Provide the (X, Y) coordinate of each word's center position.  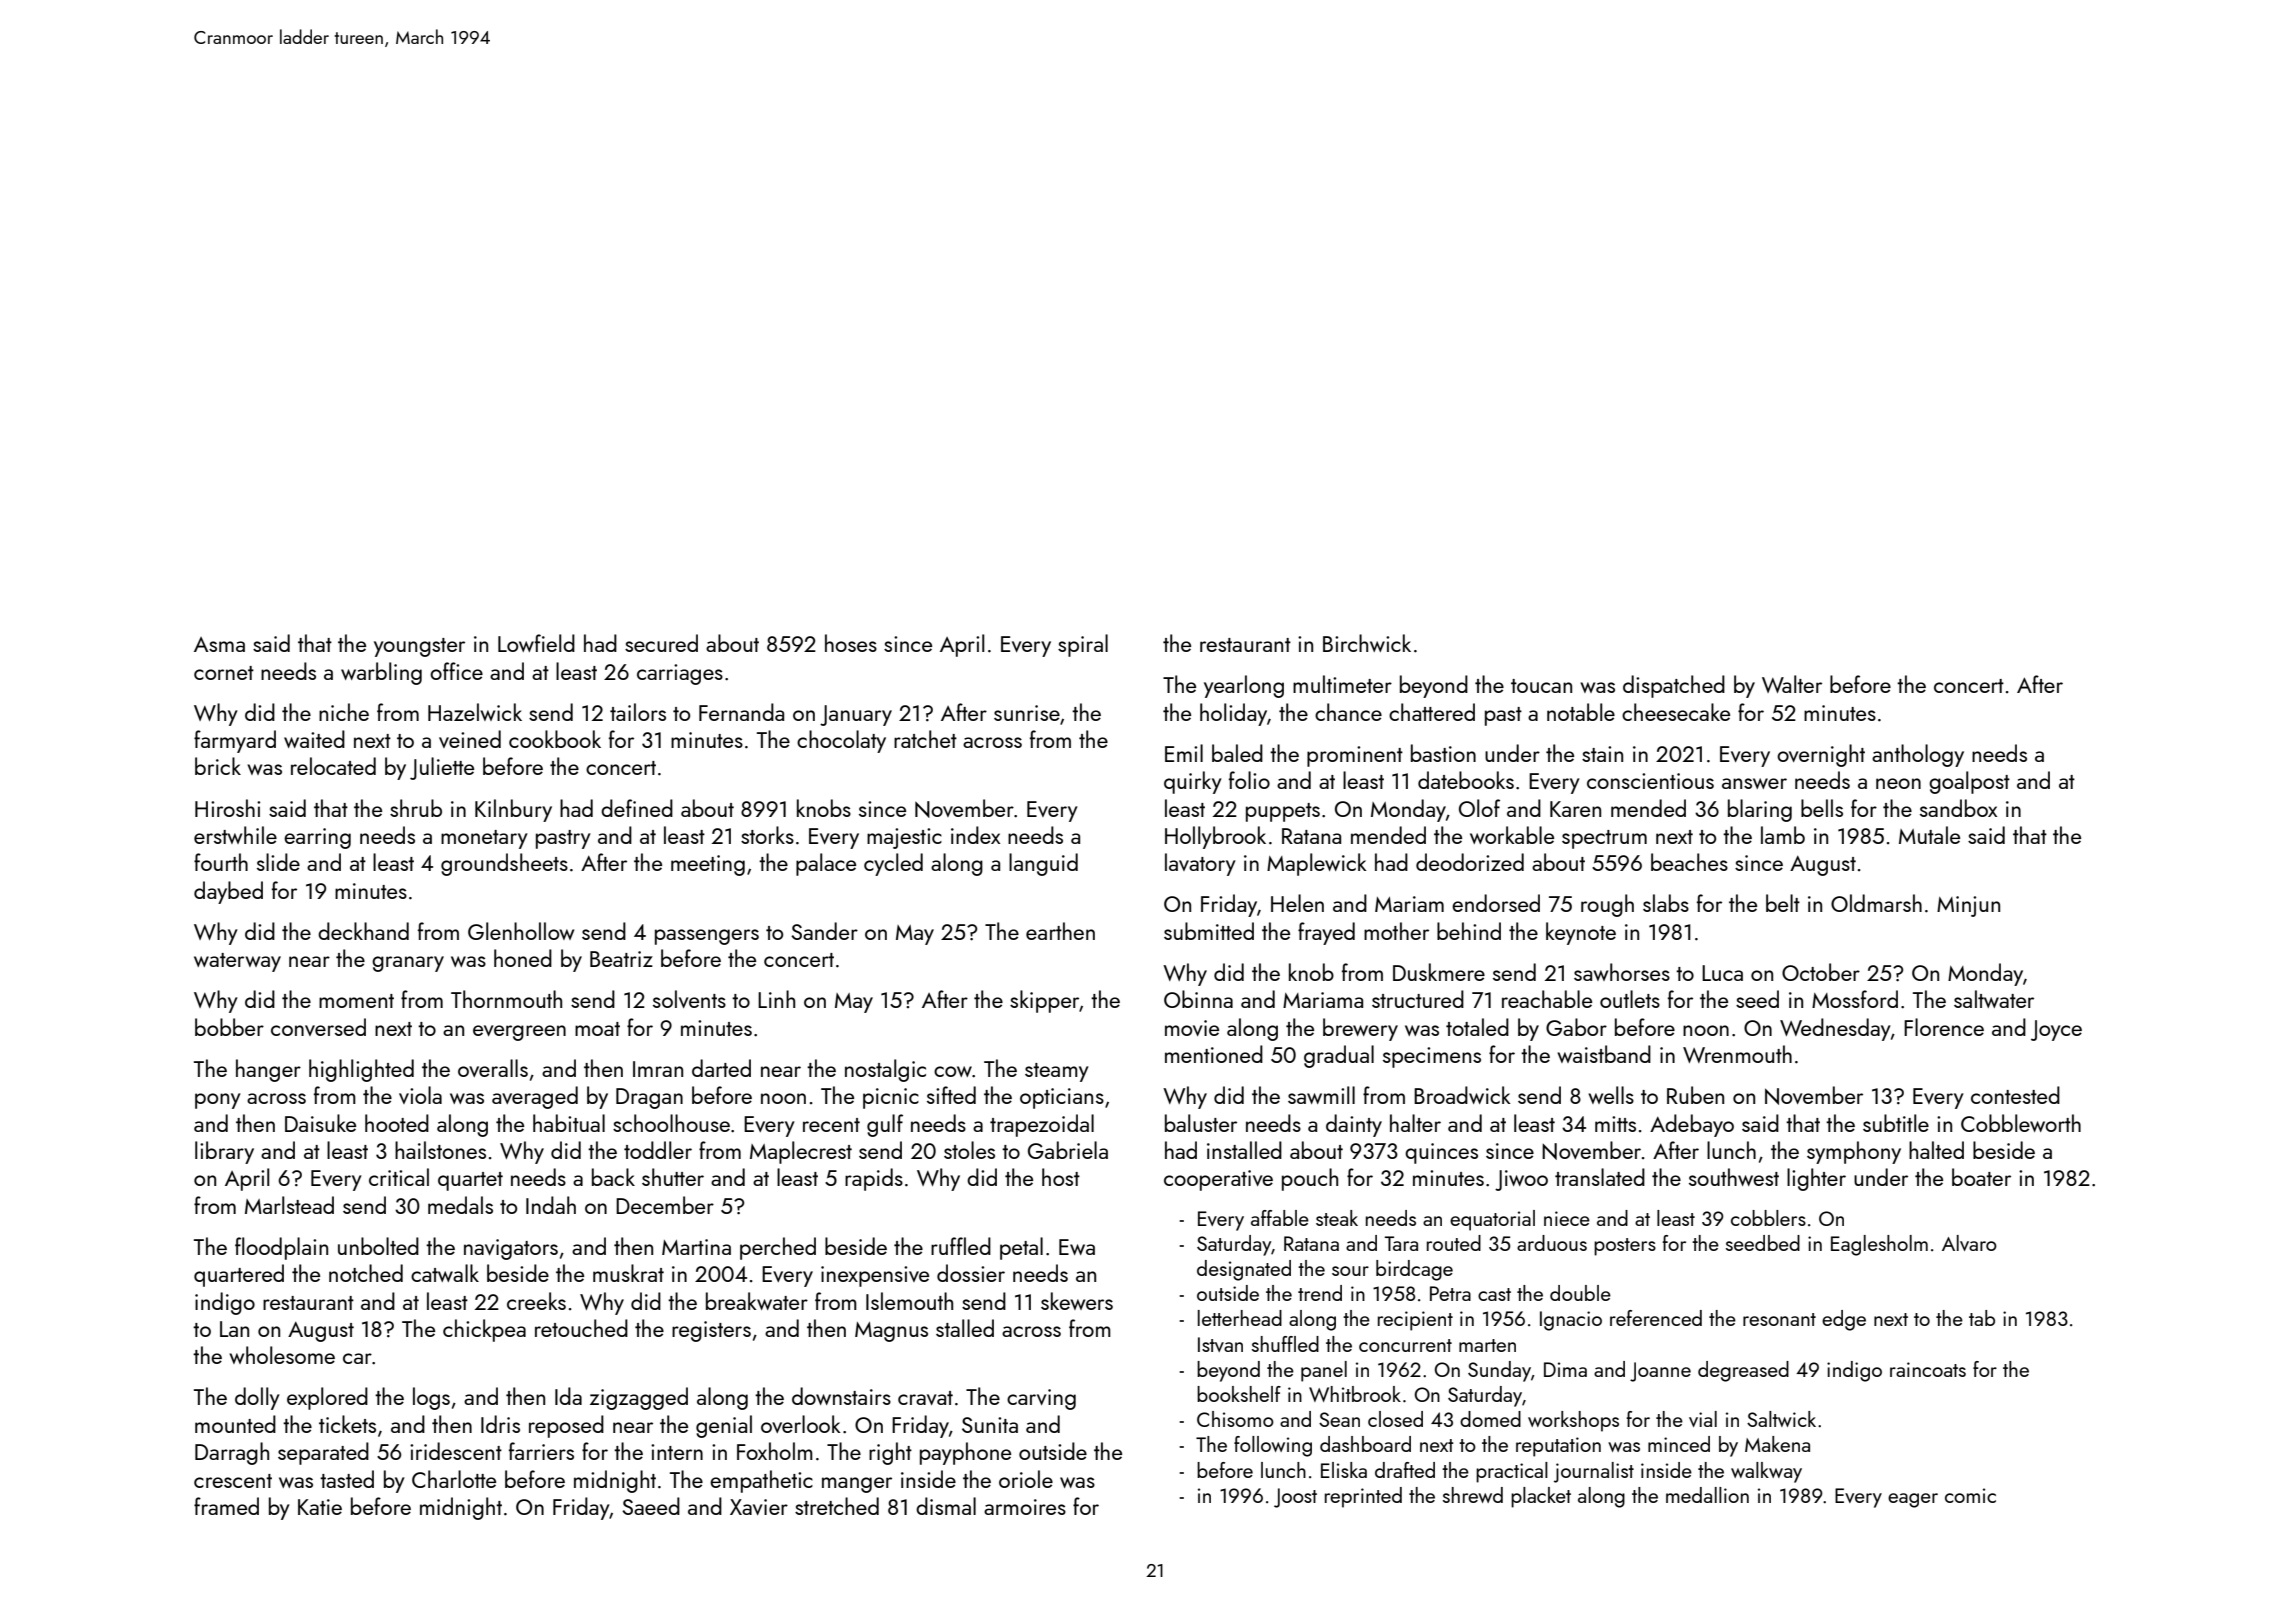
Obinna (1198, 999)
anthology (1918, 755)
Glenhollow (521, 931)
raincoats (1928, 1369)
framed (226, 1506)
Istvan (1220, 1344)
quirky (1193, 782)
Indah (551, 1205)
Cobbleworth (2021, 1123)
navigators (511, 1249)
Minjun (1968, 906)
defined (637, 808)
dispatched (1674, 686)
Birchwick (1367, 643)
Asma (219, 644)
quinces (1441, 1153)
